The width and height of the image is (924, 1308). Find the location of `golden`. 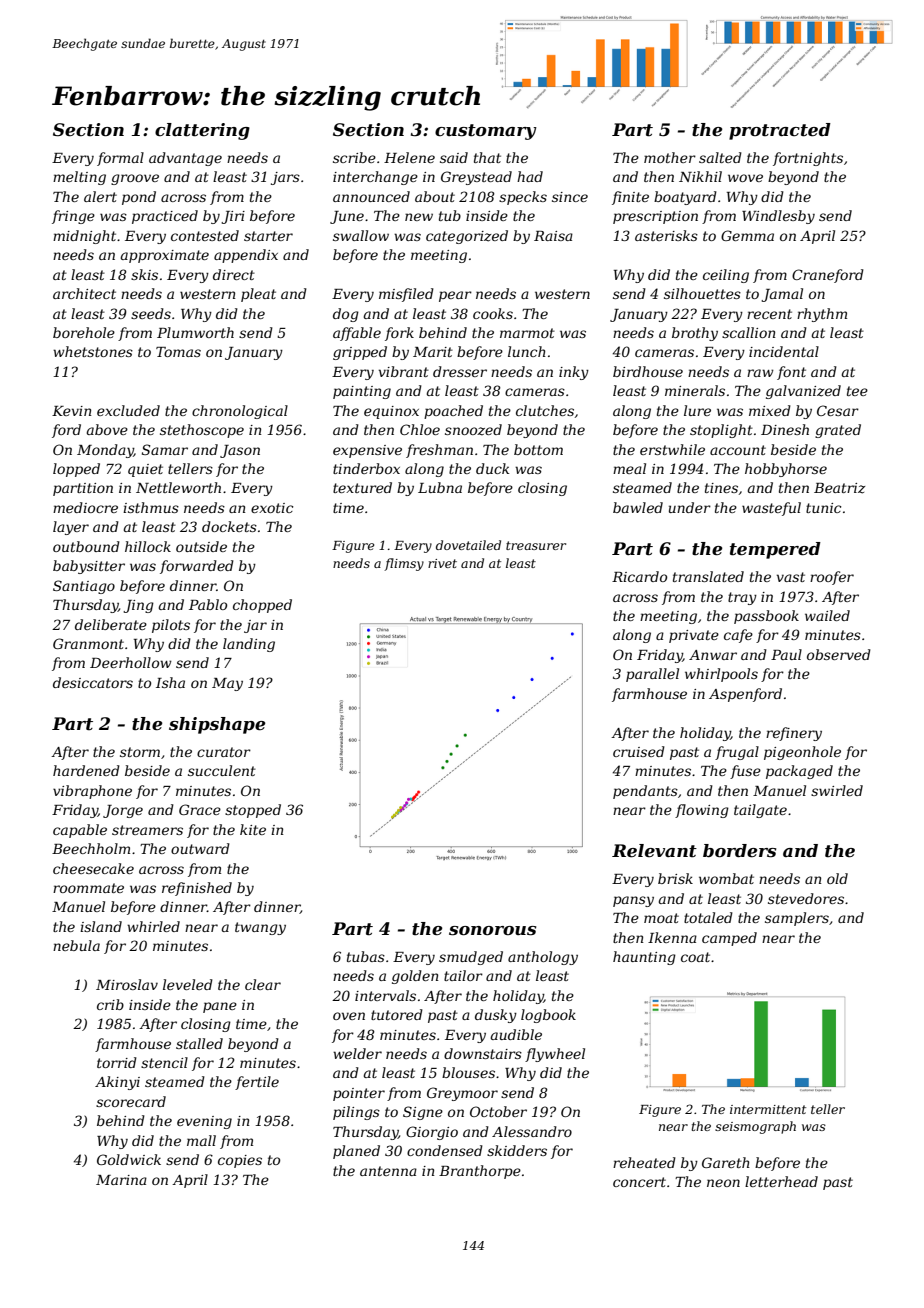

golden is located at coordinates (415, 977).
